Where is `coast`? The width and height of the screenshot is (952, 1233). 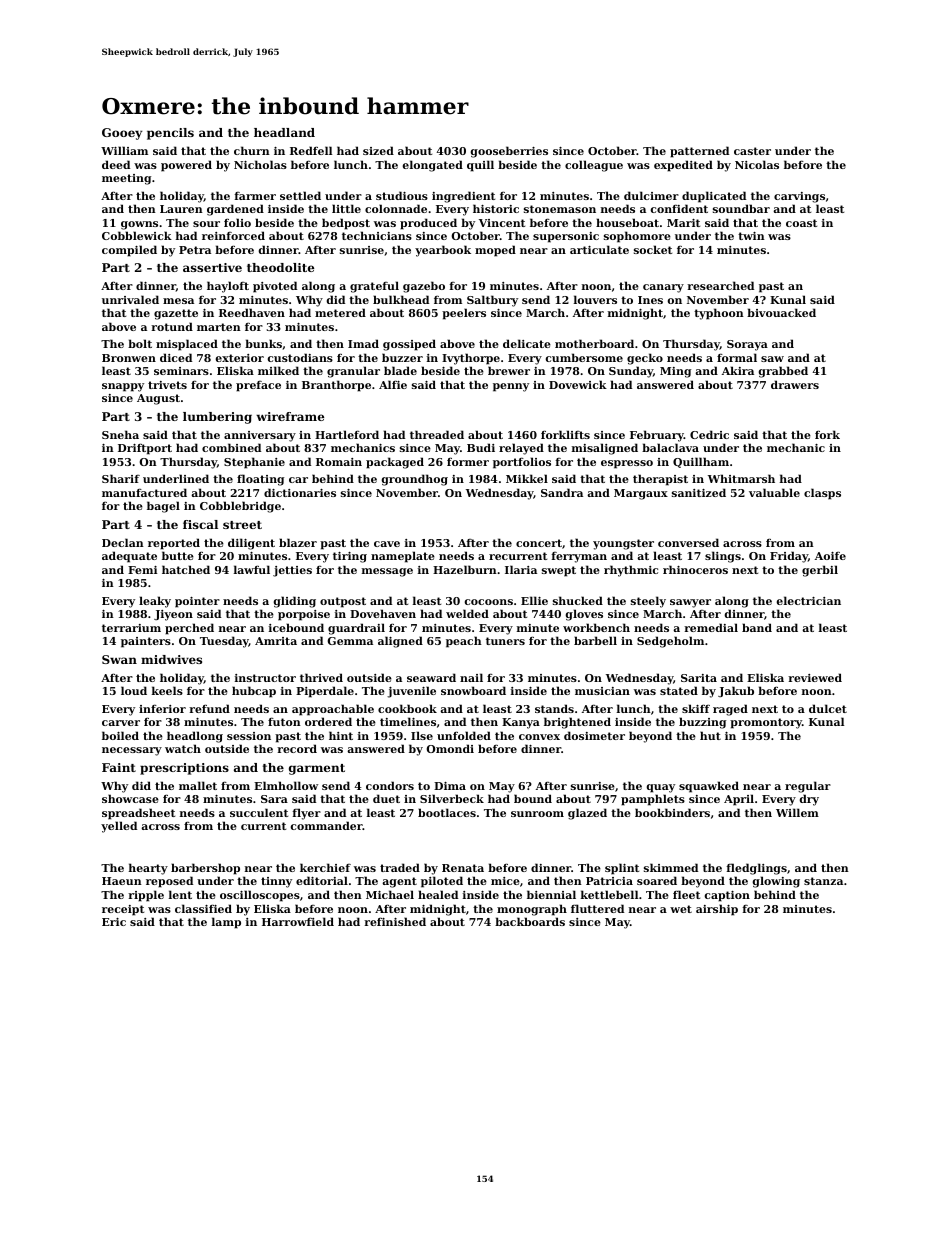 coast is located at coordinates (801, 223).
